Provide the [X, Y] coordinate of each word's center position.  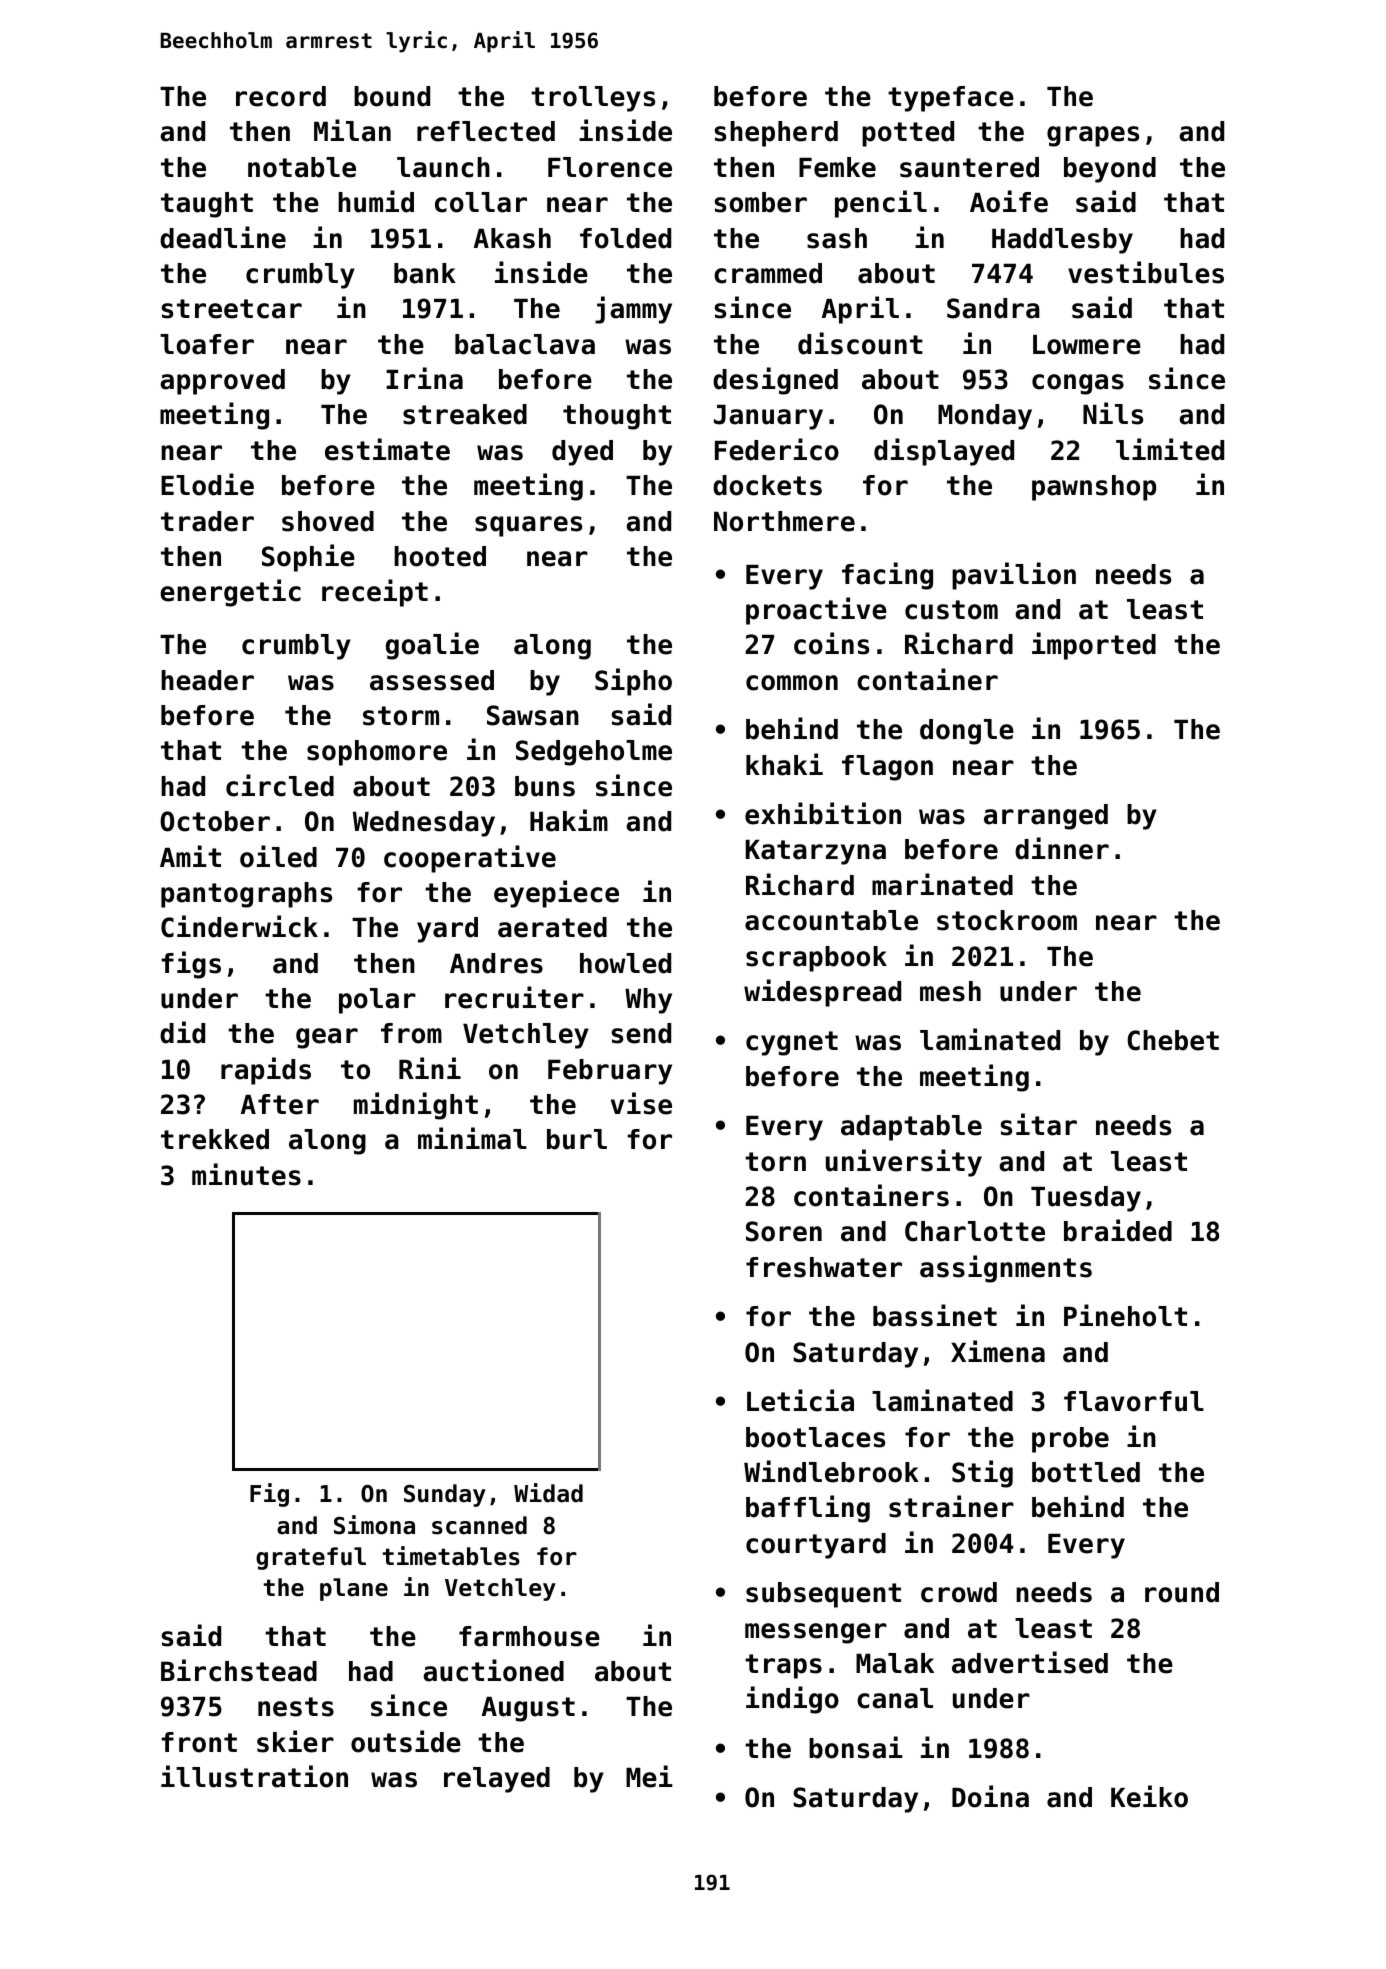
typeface [951, 99]
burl [577, 1139]
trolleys [593, 99]
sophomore [377, 753]
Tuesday [1086, 1199]
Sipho [633, 682]
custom [951, 610]
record [281, 96]
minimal [472, 1138]
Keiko [1149, 1796]
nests [296, 1707]
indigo [792, 1700]
